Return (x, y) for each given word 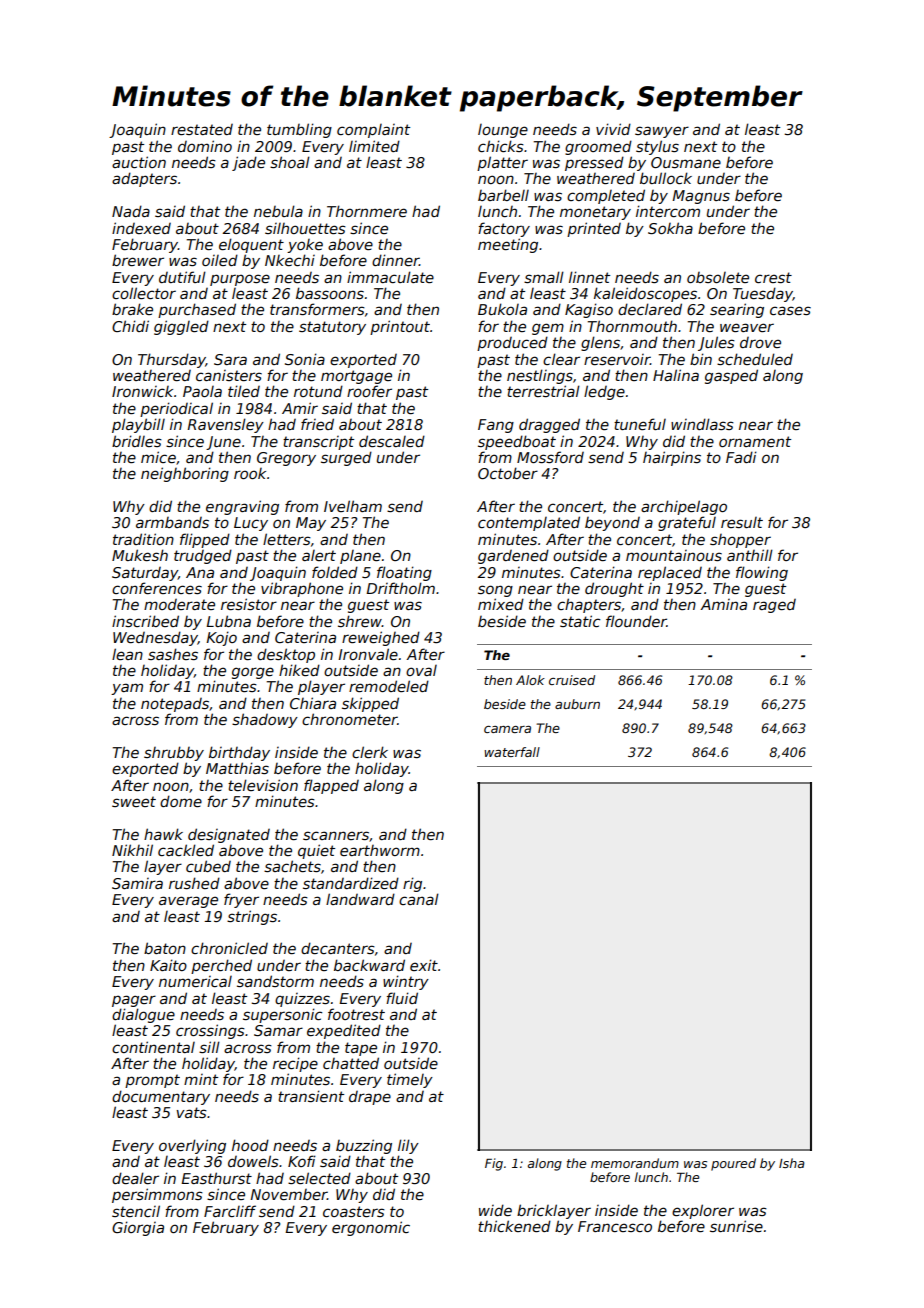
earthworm (380, 850)
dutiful (182, 277)
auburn (577, 704)
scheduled (755, 359)
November (288, 1194)
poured (733, 1164)
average (188, 902)
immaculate (390, 277)
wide (495, 1210)
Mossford (550, 457)
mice (158, 457)
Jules (716, 343)
